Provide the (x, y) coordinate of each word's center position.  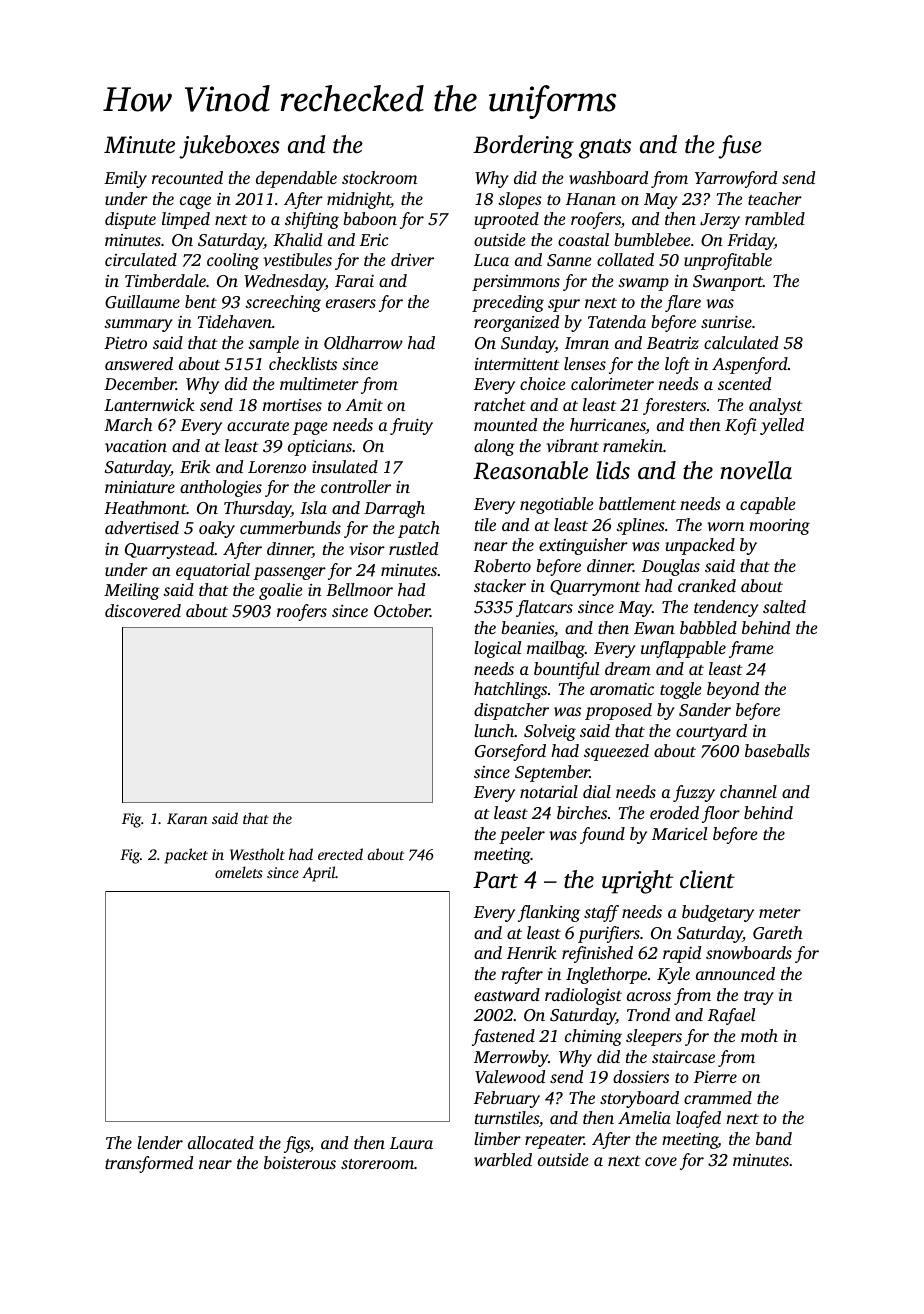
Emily (125, 179)
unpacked (700, 546)
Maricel (679, 833)
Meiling (132, 591)
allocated (221, 1142)
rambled (775, 218)
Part (495, 879)
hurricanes (608, 426)
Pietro (125, 343)
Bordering (523, 147)
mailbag (556, 649)
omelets (239, 872)
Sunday (528, 344)
